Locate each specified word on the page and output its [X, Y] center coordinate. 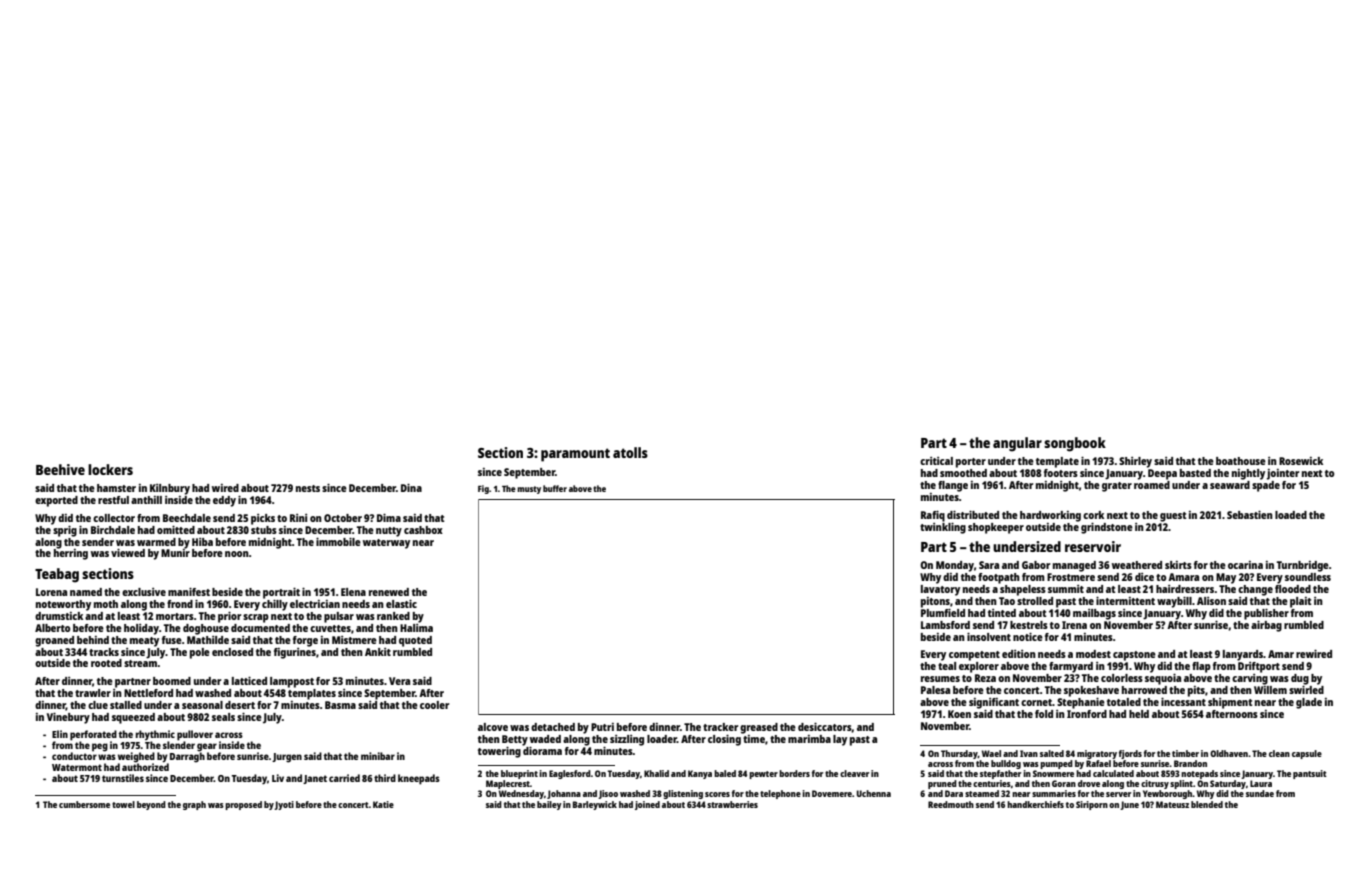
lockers [110, 469]
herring [71, 554]
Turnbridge [1303, 566]
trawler [93, 693]
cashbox [423, 530]
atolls [630, 452]
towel [123, 804]
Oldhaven [1229, 753]
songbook [1075, 444]
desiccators [825, 727]
